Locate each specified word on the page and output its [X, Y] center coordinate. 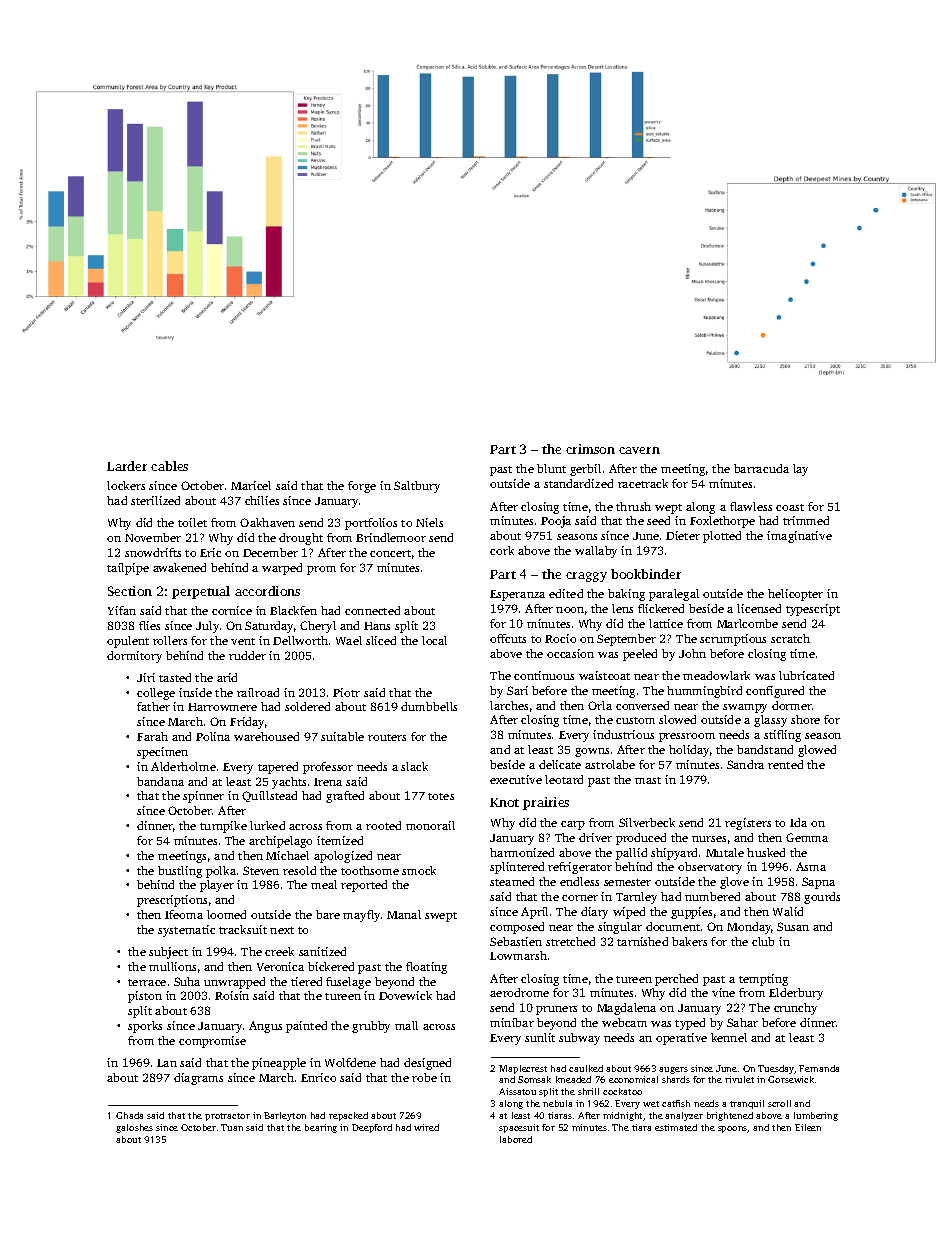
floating [426, 968]
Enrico [318, 1077]
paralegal [674, 595]
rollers [170, 640]
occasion [570, 653]
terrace [147, 982]
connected [372, 610]
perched [676, 980]
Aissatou [517, 1091]
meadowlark [716, 675]
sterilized [155, 500]
